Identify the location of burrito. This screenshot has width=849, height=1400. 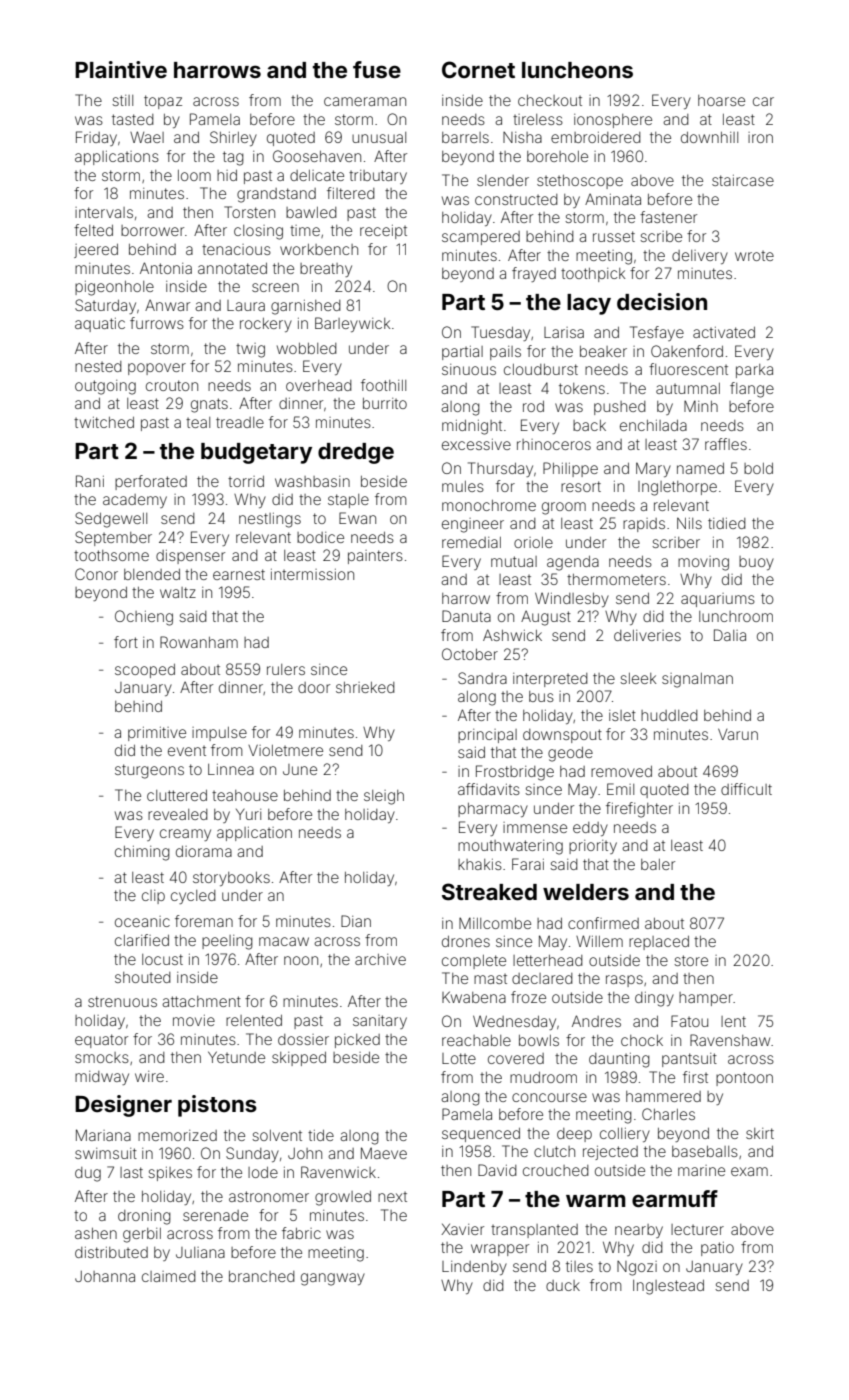
(385, 403).
